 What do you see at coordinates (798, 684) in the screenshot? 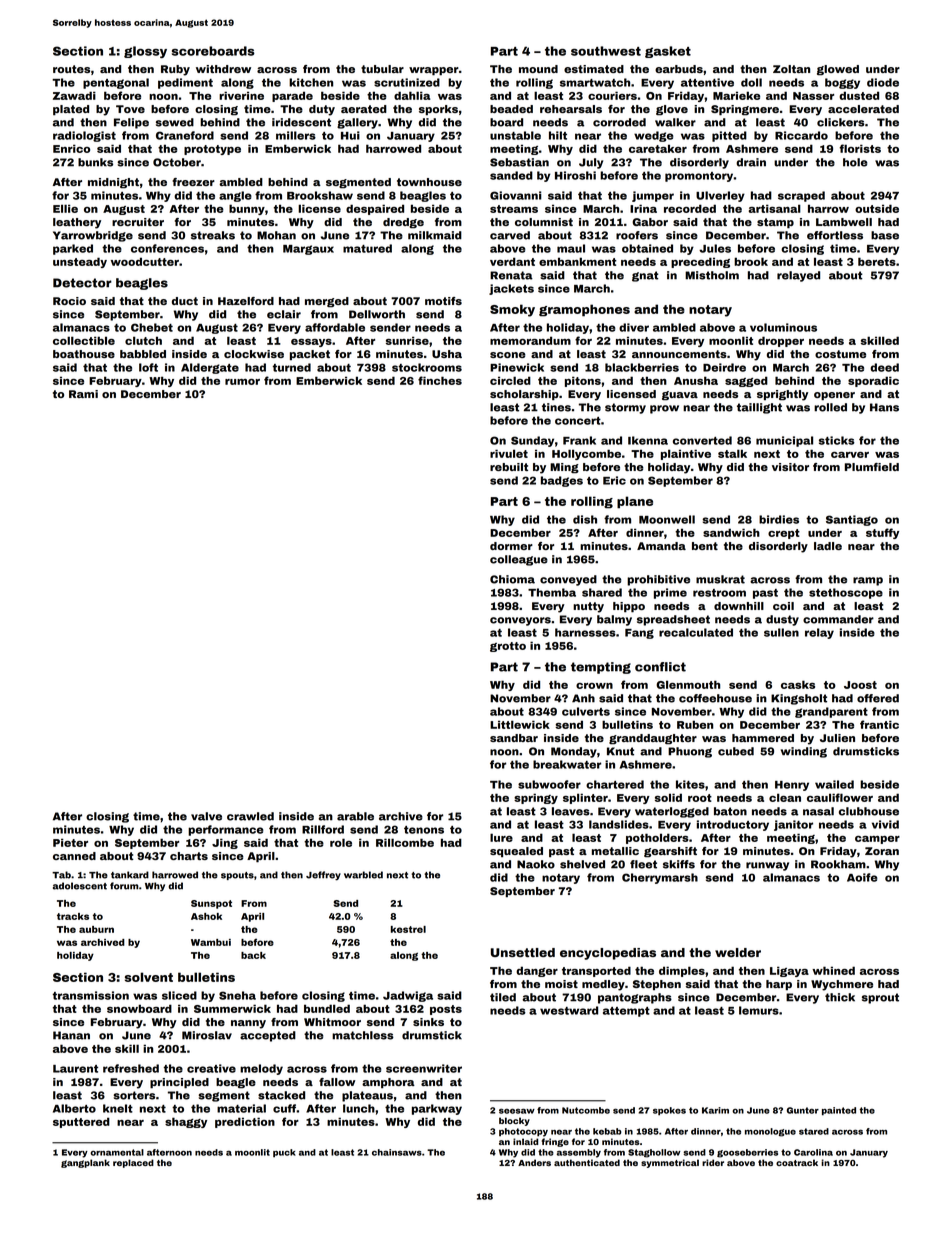
I see `casks` at bounding box center [798, 684].
